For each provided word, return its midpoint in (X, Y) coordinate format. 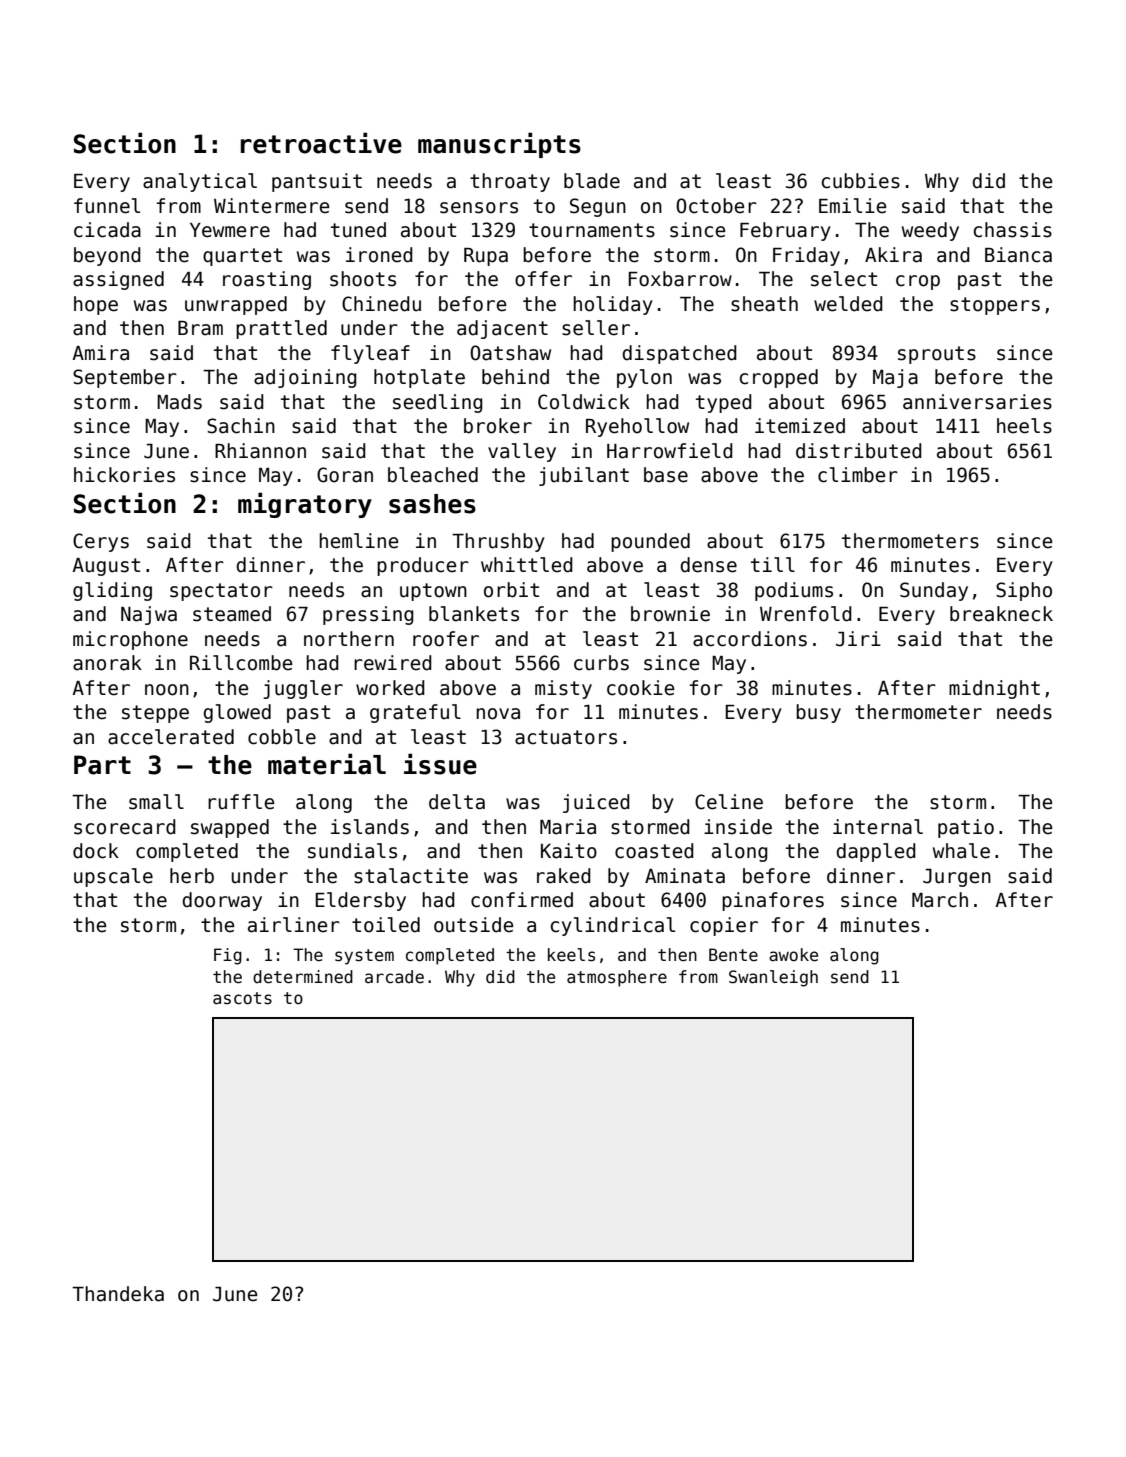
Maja (895, 378)
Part (102, 765)
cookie (640, 688)
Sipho (1024, 591)
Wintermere (271, 206)
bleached (433, 475)
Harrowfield (670, 451)
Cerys (101, 542)
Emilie (852, 206)
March (940, 900)
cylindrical (613, 926)
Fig (228, 956)
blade (592, 181)
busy (818, 713)
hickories (124, 475)
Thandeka (118, 1294)
